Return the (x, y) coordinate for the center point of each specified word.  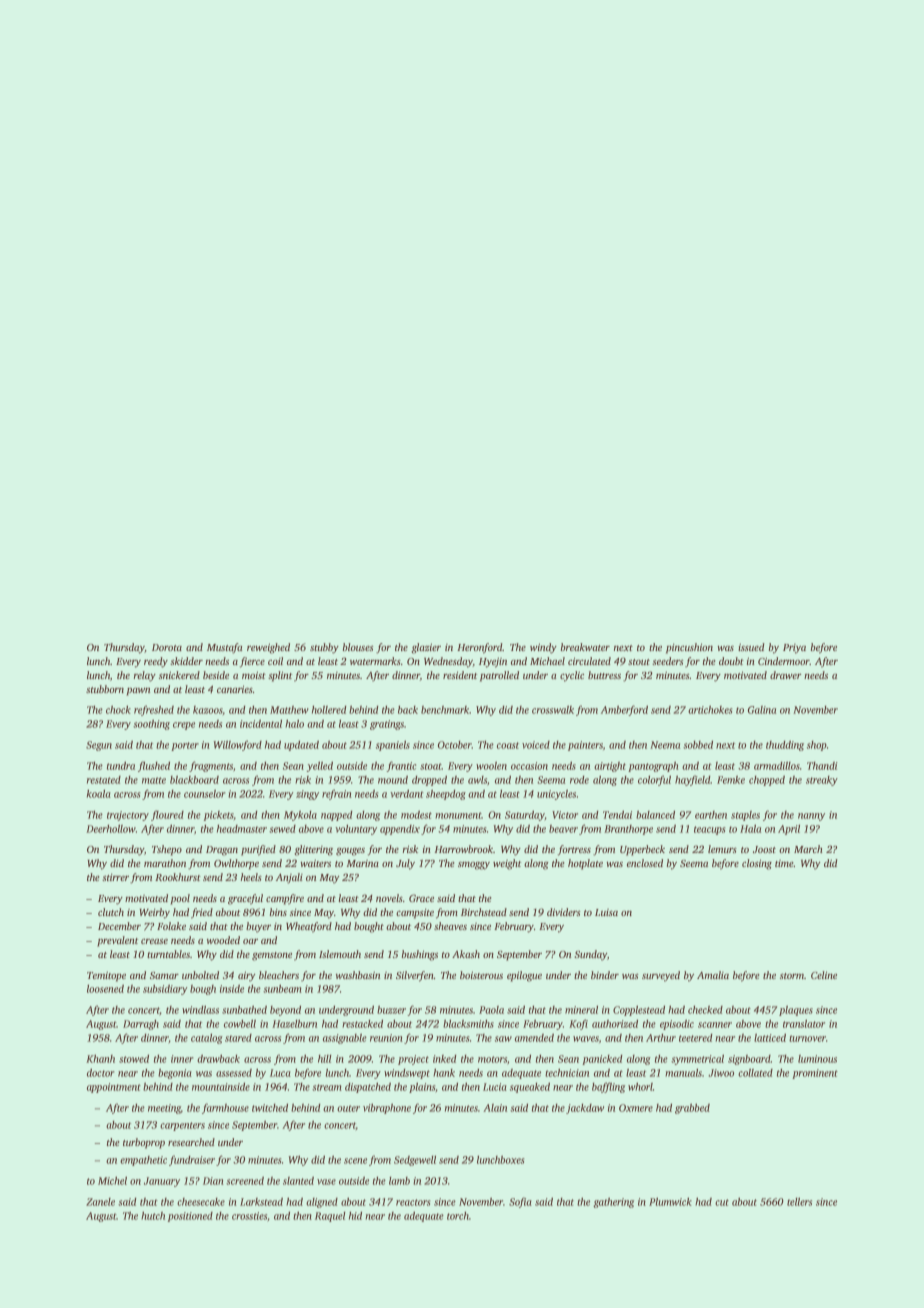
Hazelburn (294, 1024)
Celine (824, 975)
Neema (665, 745)
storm (792, 976)
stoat (431, 766)
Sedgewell (415, 1161)
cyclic (572, 676)
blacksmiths (468, 1024)
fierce (252, 662)
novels (389, 898)
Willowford (238, 745)
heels (251, 877)
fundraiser (192, 1160)
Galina (762, 710)
